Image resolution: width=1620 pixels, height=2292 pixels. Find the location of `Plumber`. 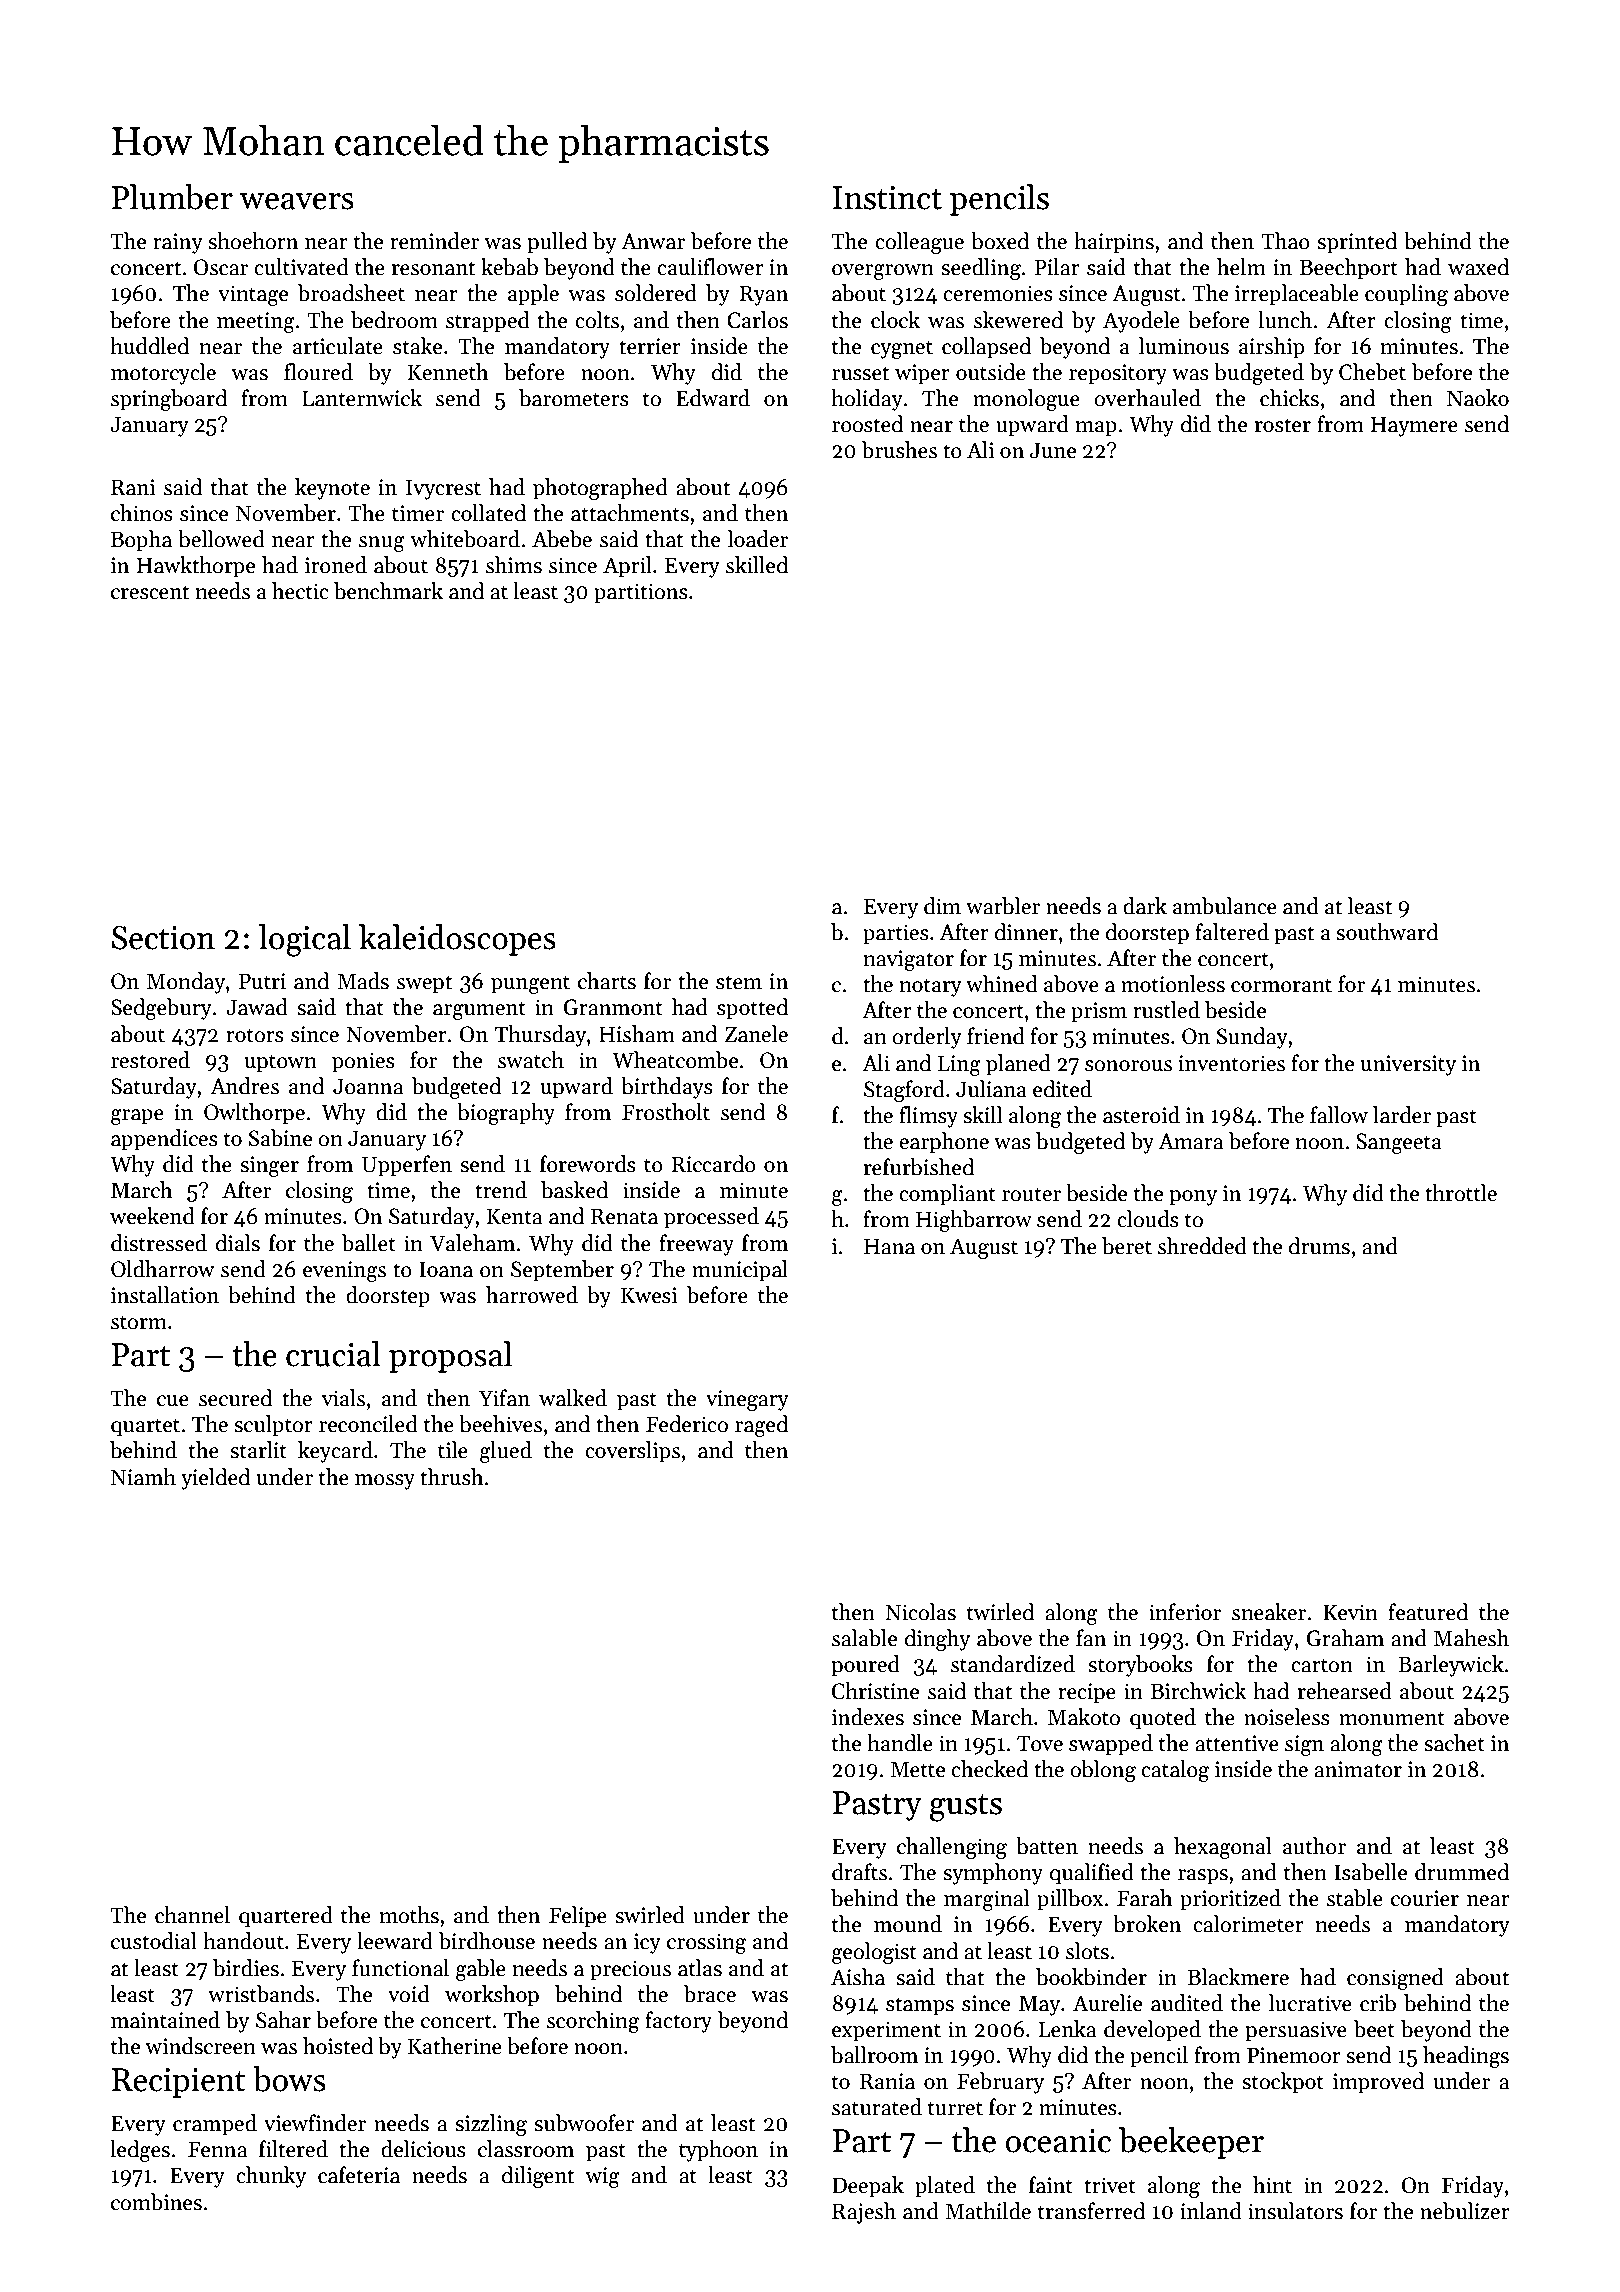

Plumber is located at coordinates (172, 197).
